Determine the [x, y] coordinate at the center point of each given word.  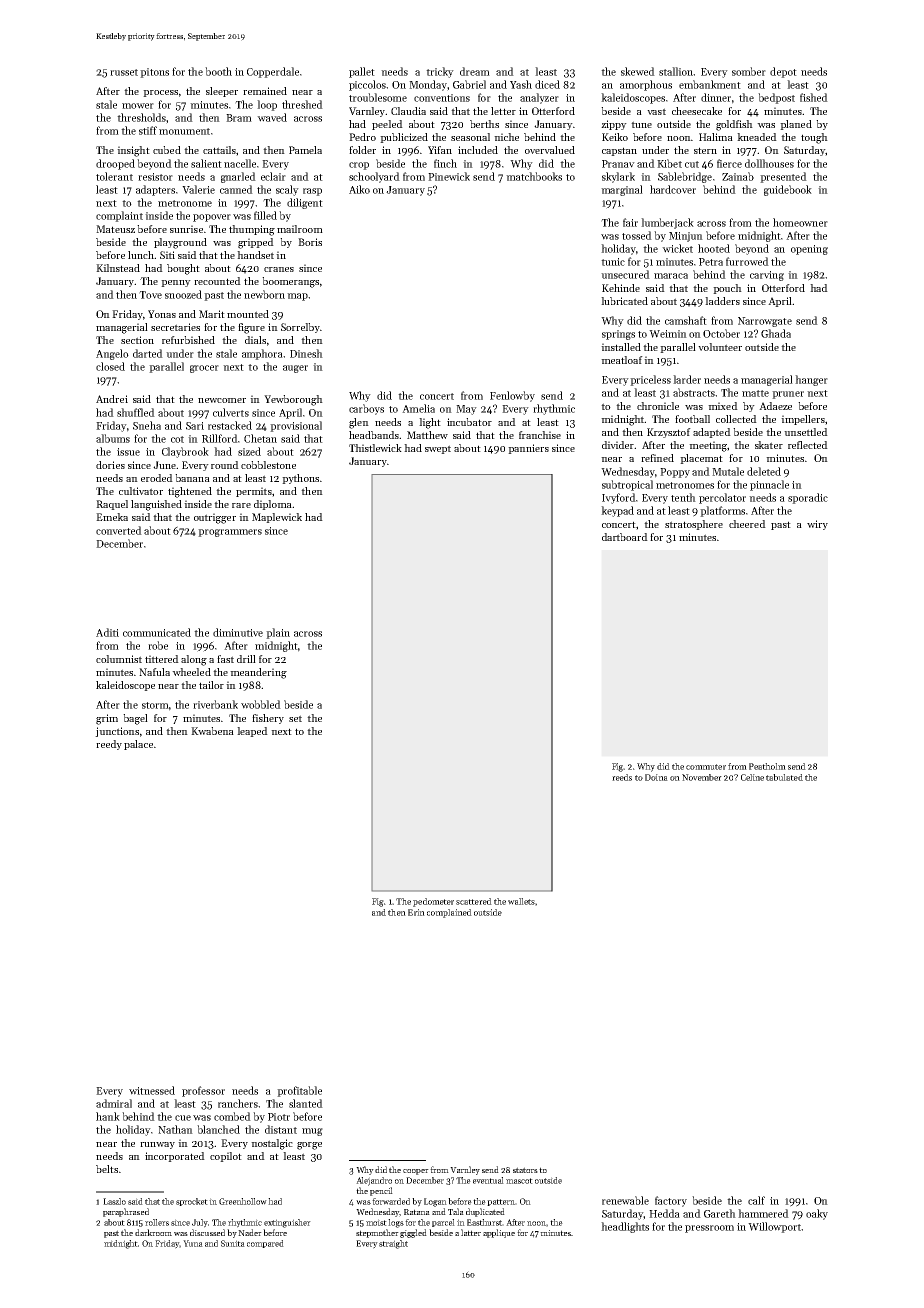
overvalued [550, 150]
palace [138, 745]
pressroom [709, 1229]
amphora [262, 354]
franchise [540, 435]
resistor [155, 177]
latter [471, 1232]
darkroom [153, 1232]
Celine [752, 777]
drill [246, 659]
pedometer [433, 902]
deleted [764, 471]
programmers [230, 533]
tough [814, 138]
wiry [817, 525]
